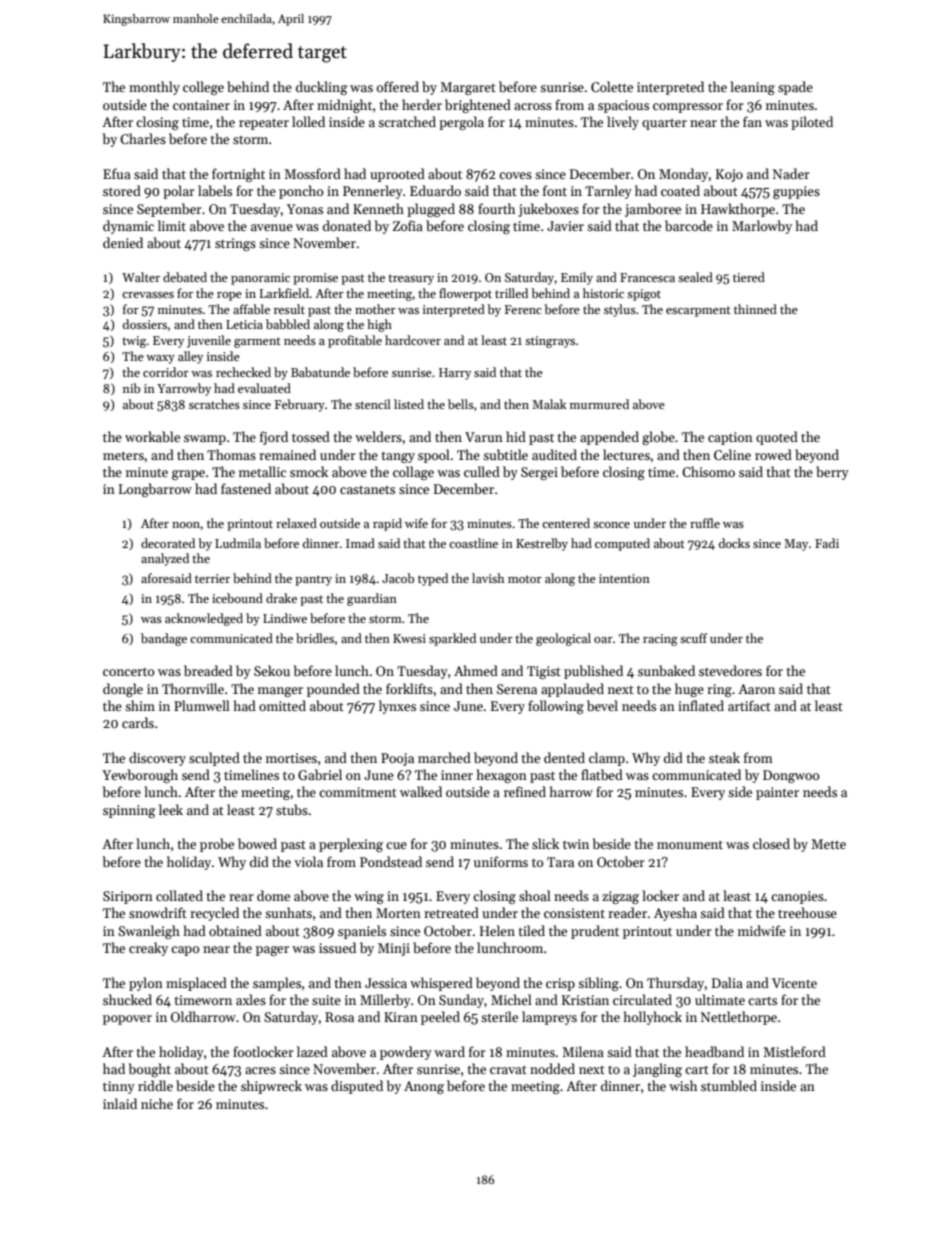  I want to click on spade, so click(795, 88).
